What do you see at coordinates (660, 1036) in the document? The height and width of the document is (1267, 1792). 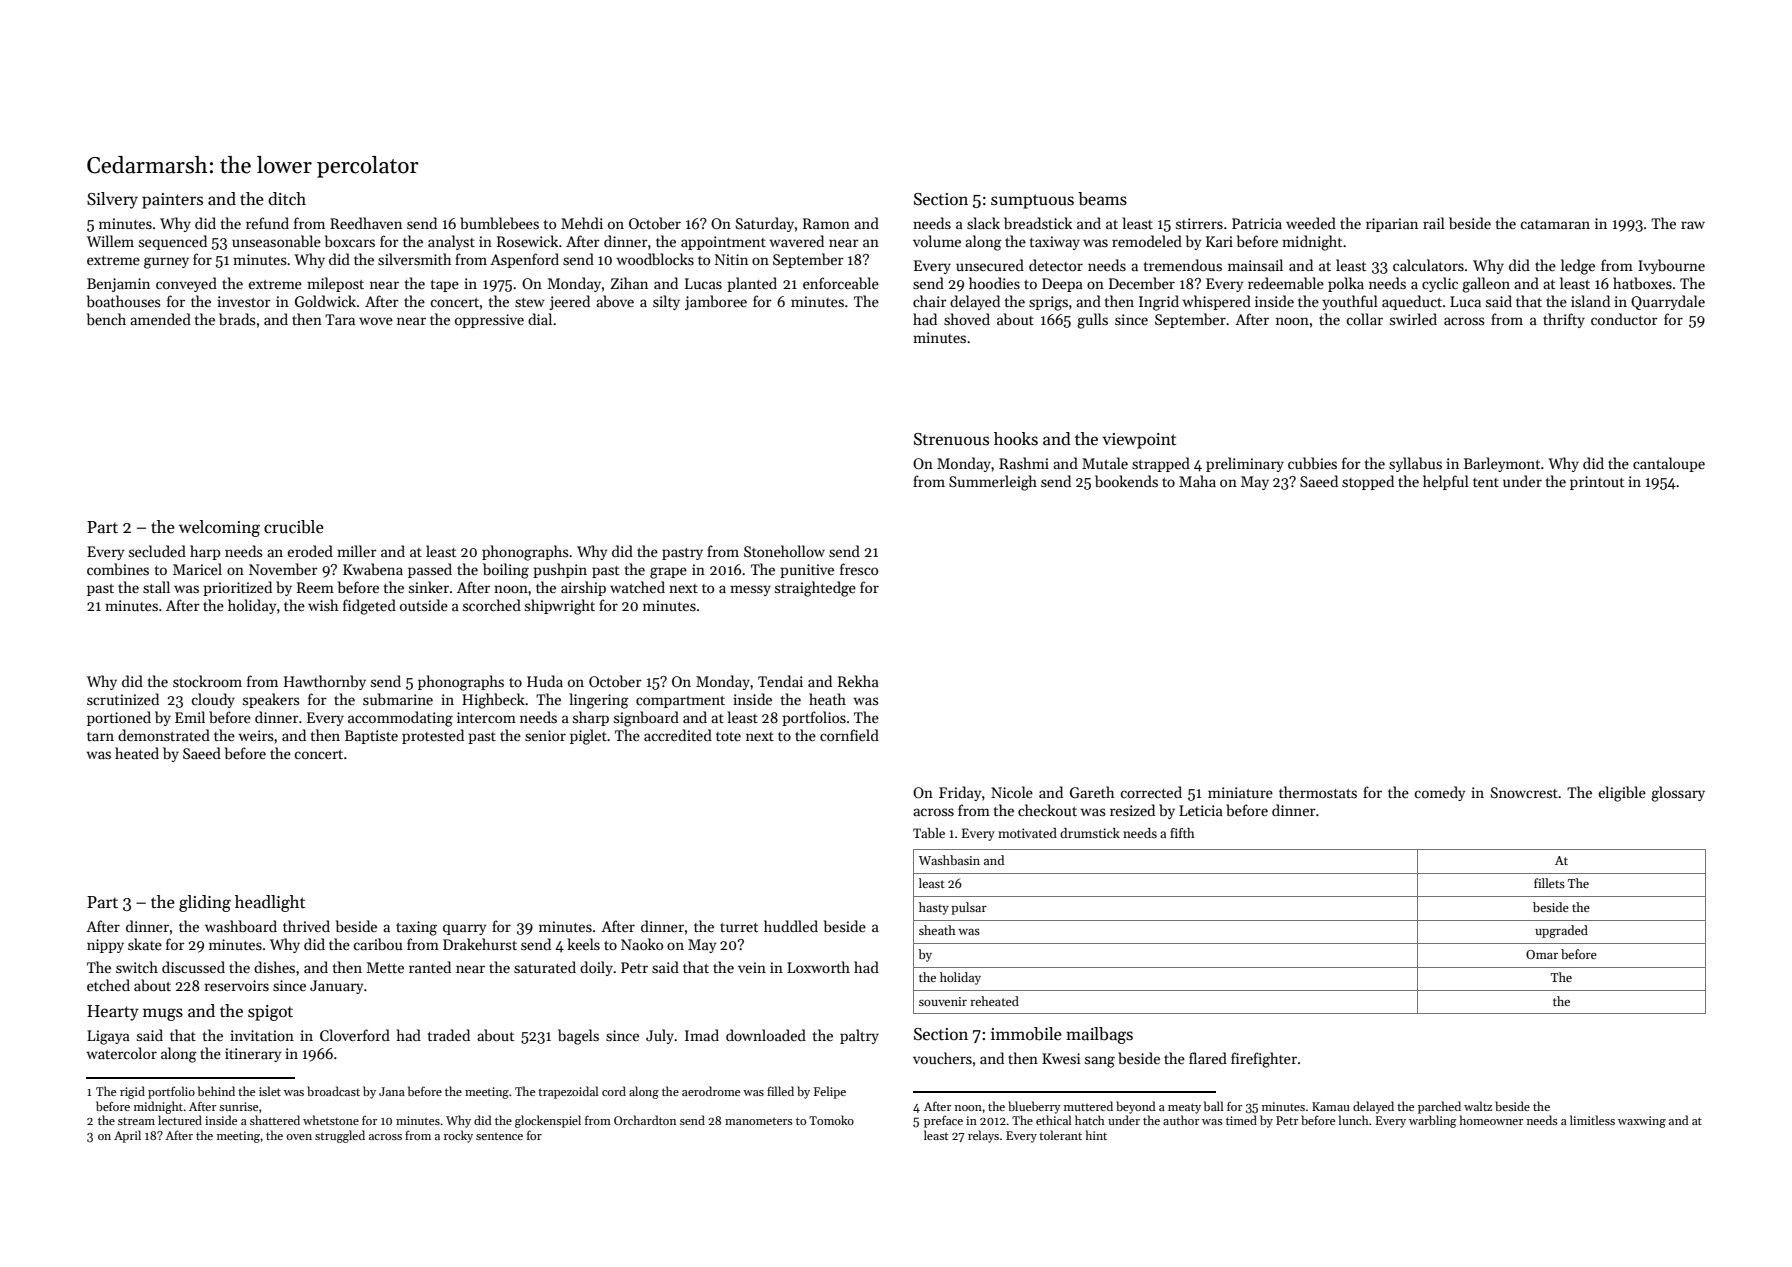 I see `July` at bounding box center [660, 1036].
